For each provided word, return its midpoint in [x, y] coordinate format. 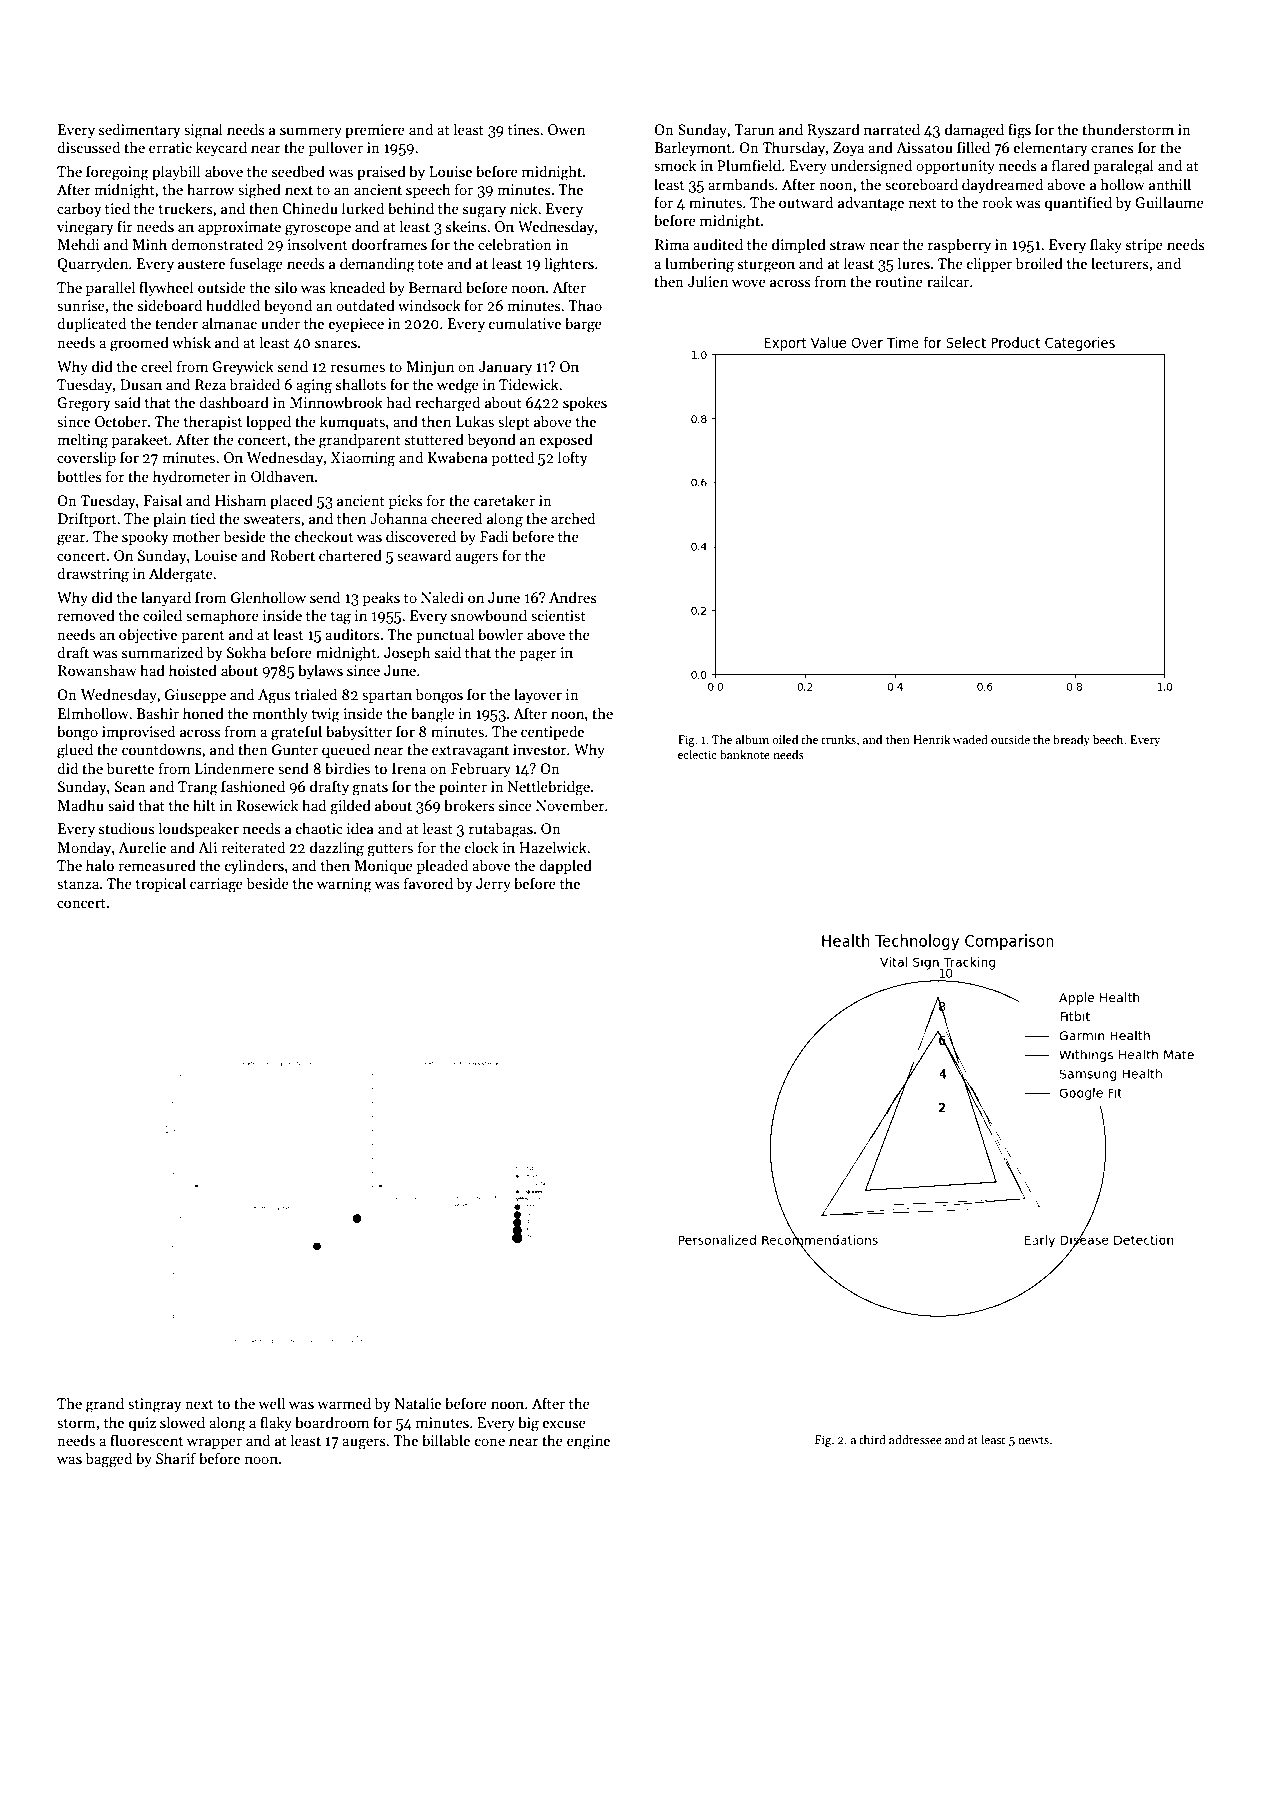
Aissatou [924, 147]
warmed [344, 1403]
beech [1108, 739]
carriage [216, 885]
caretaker [504, 500]
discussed [88, 147]
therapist [213, 422]
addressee [915, 1439]
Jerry [493, 885]
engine [588, 1442]
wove [749, 283]
